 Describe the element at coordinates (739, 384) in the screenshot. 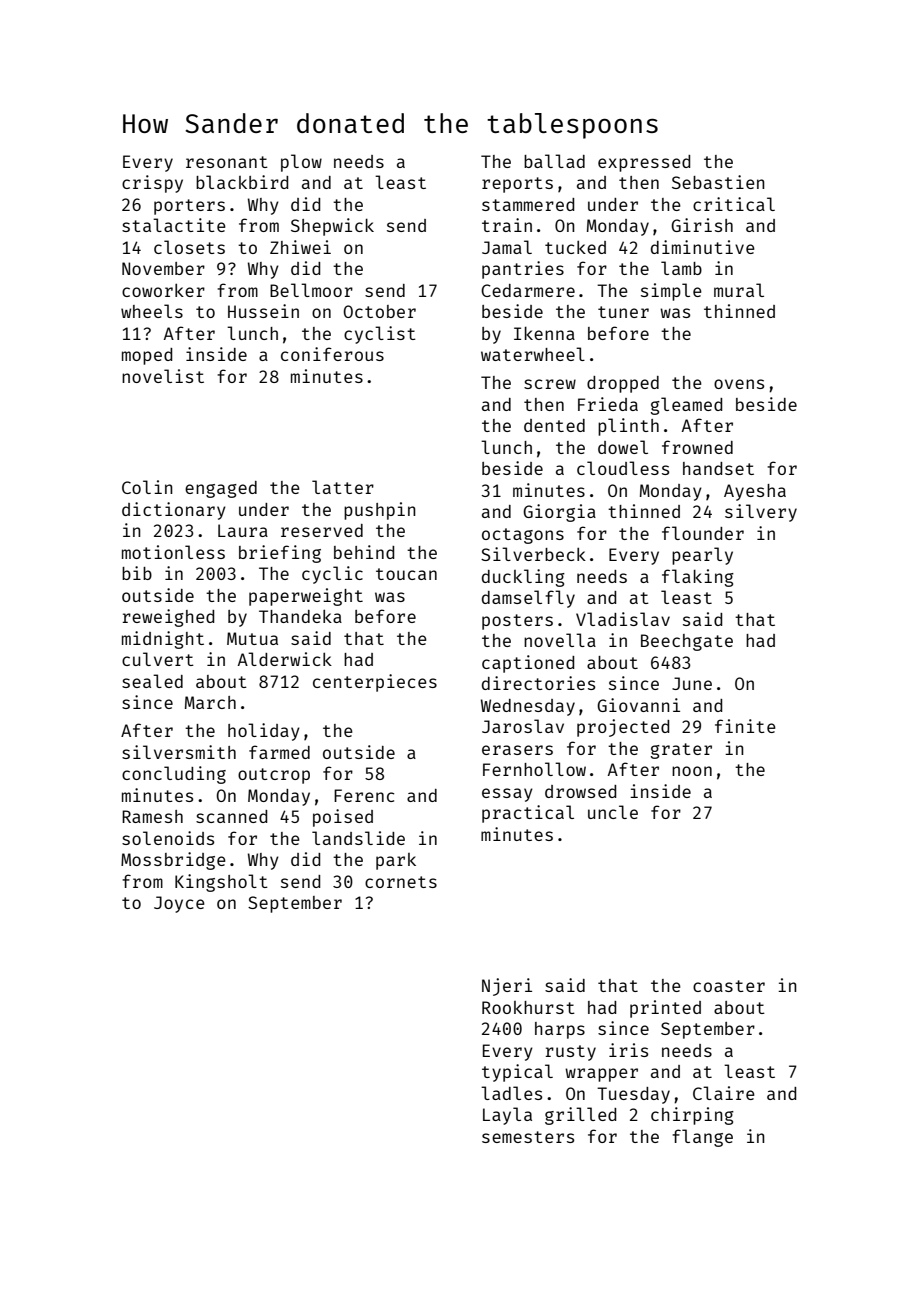

I see `ovens` at that location.
